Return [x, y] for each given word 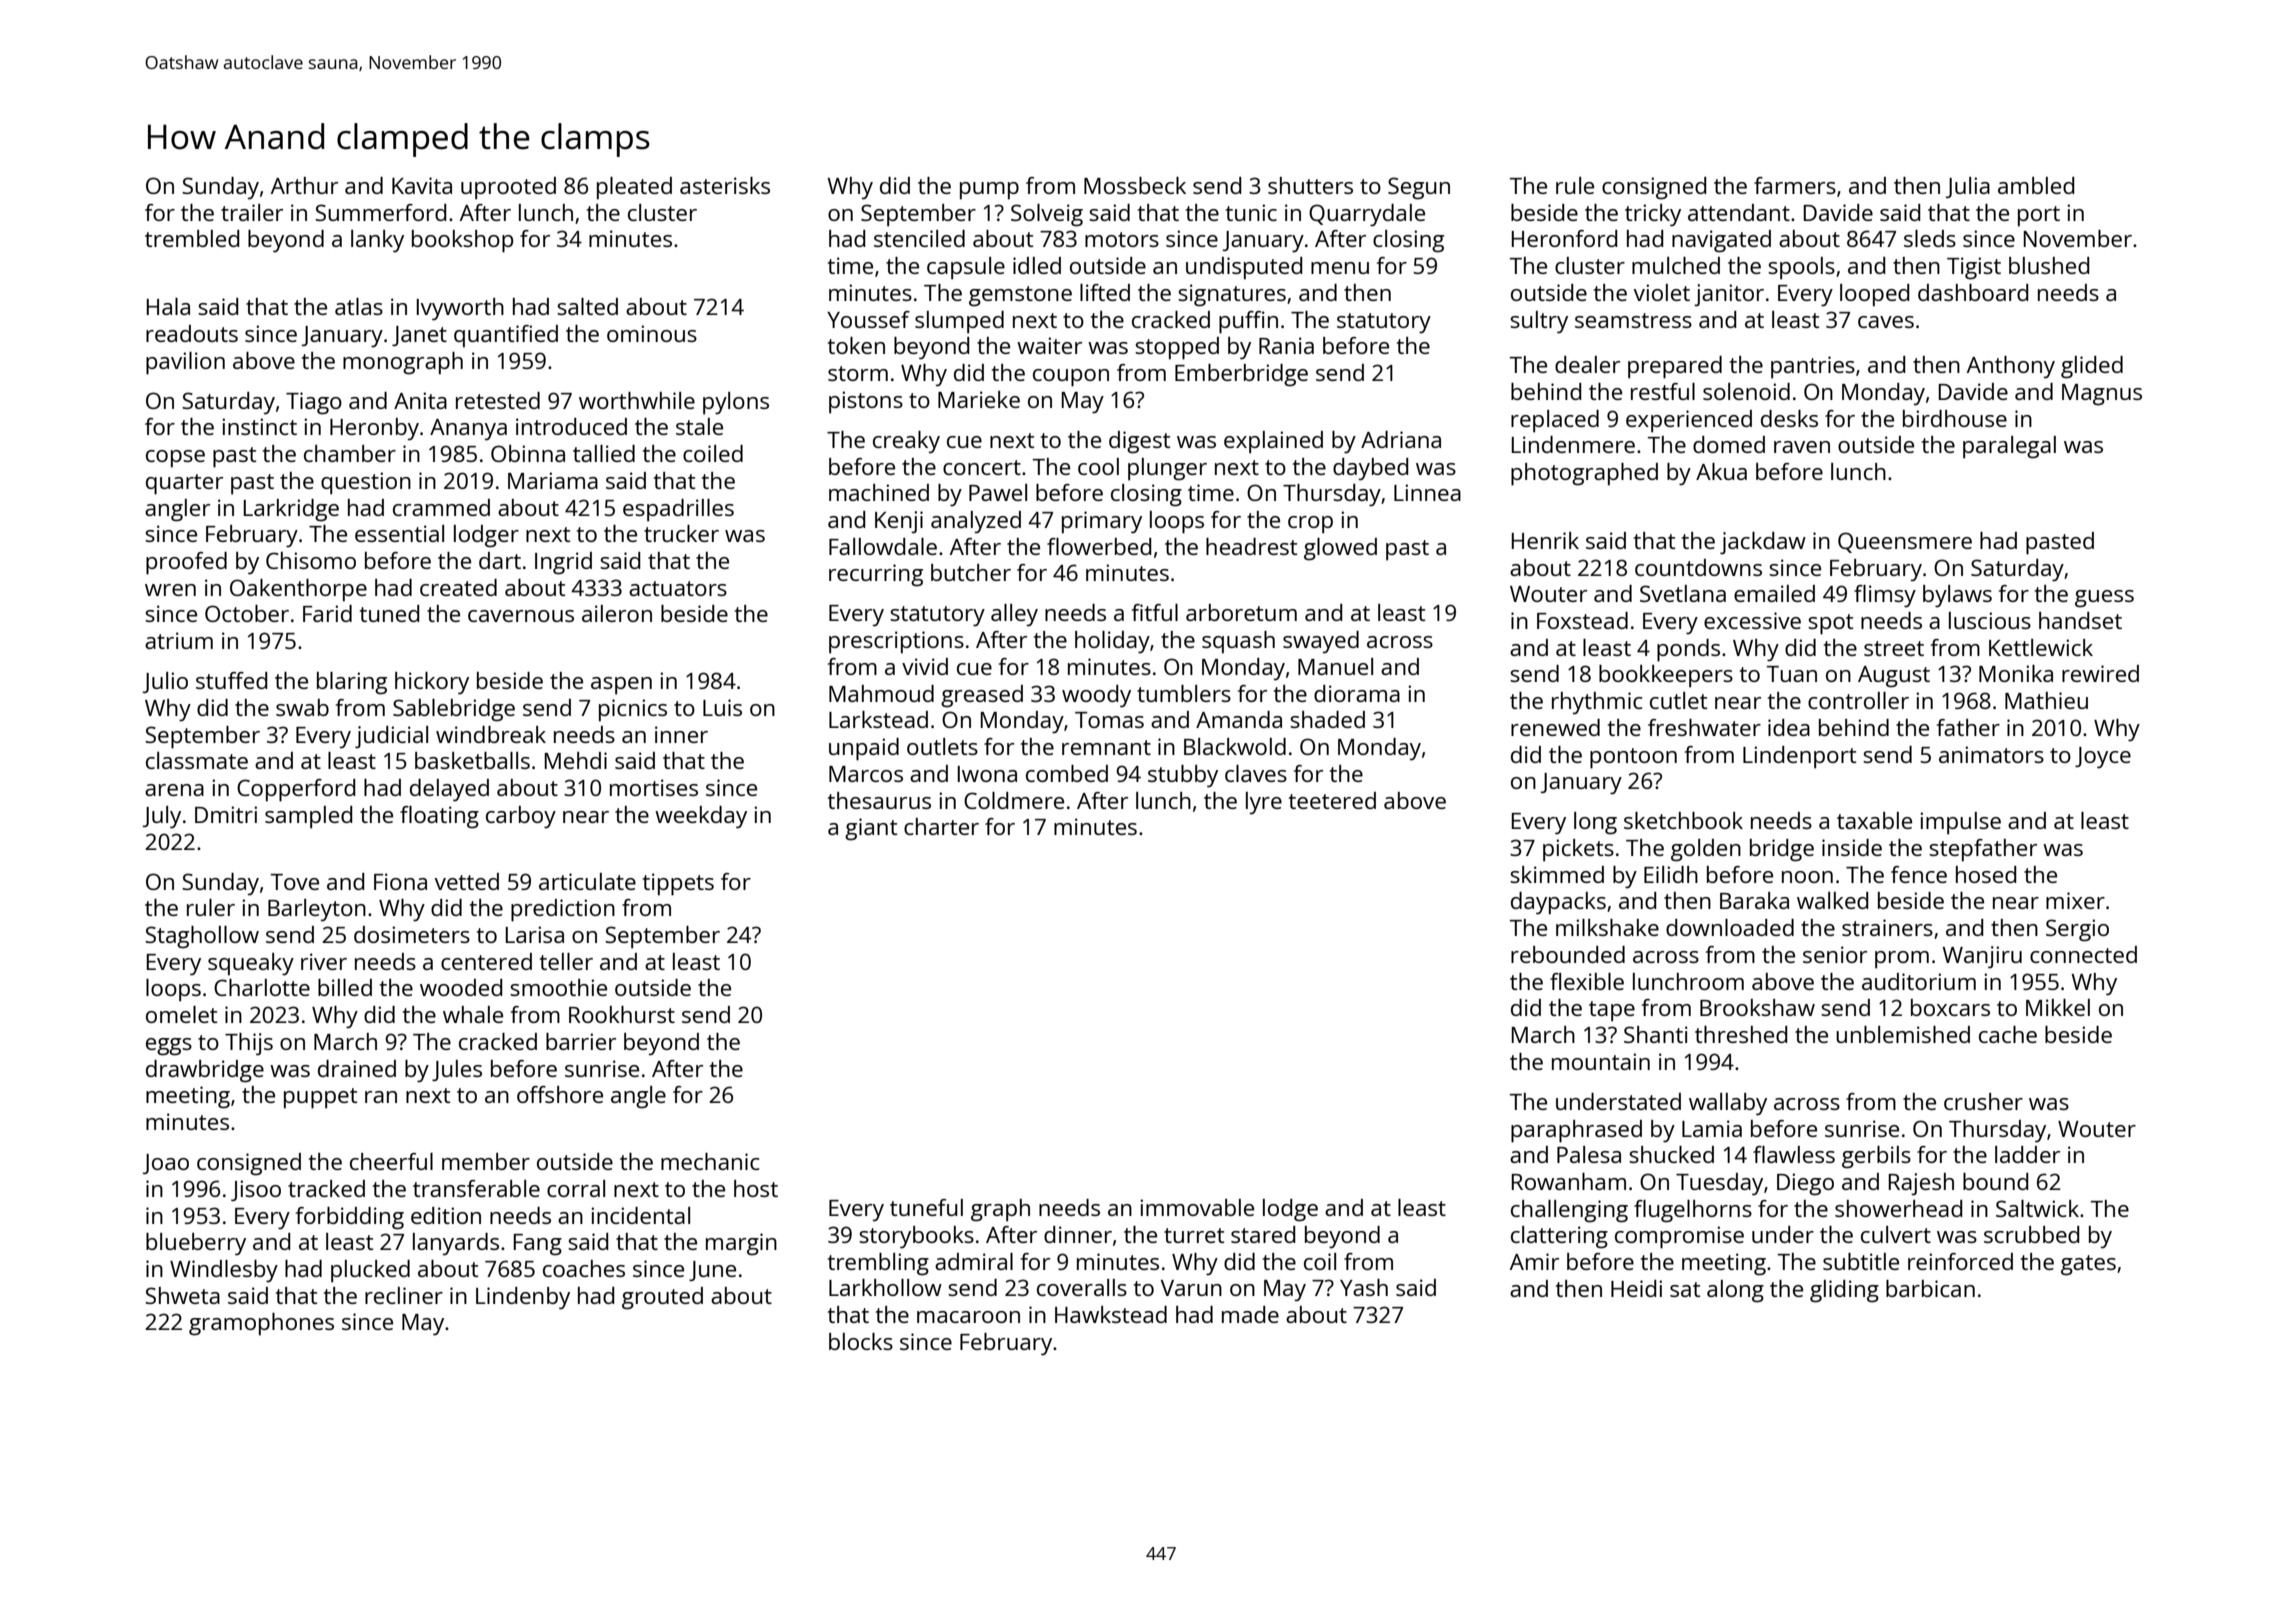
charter [941, 826]
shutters [1310, 185]
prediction [563, 910]
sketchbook [1683, 820]
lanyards [456, 1244]
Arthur [304, 185]
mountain [1601, 1061]
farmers [1795, 185]
